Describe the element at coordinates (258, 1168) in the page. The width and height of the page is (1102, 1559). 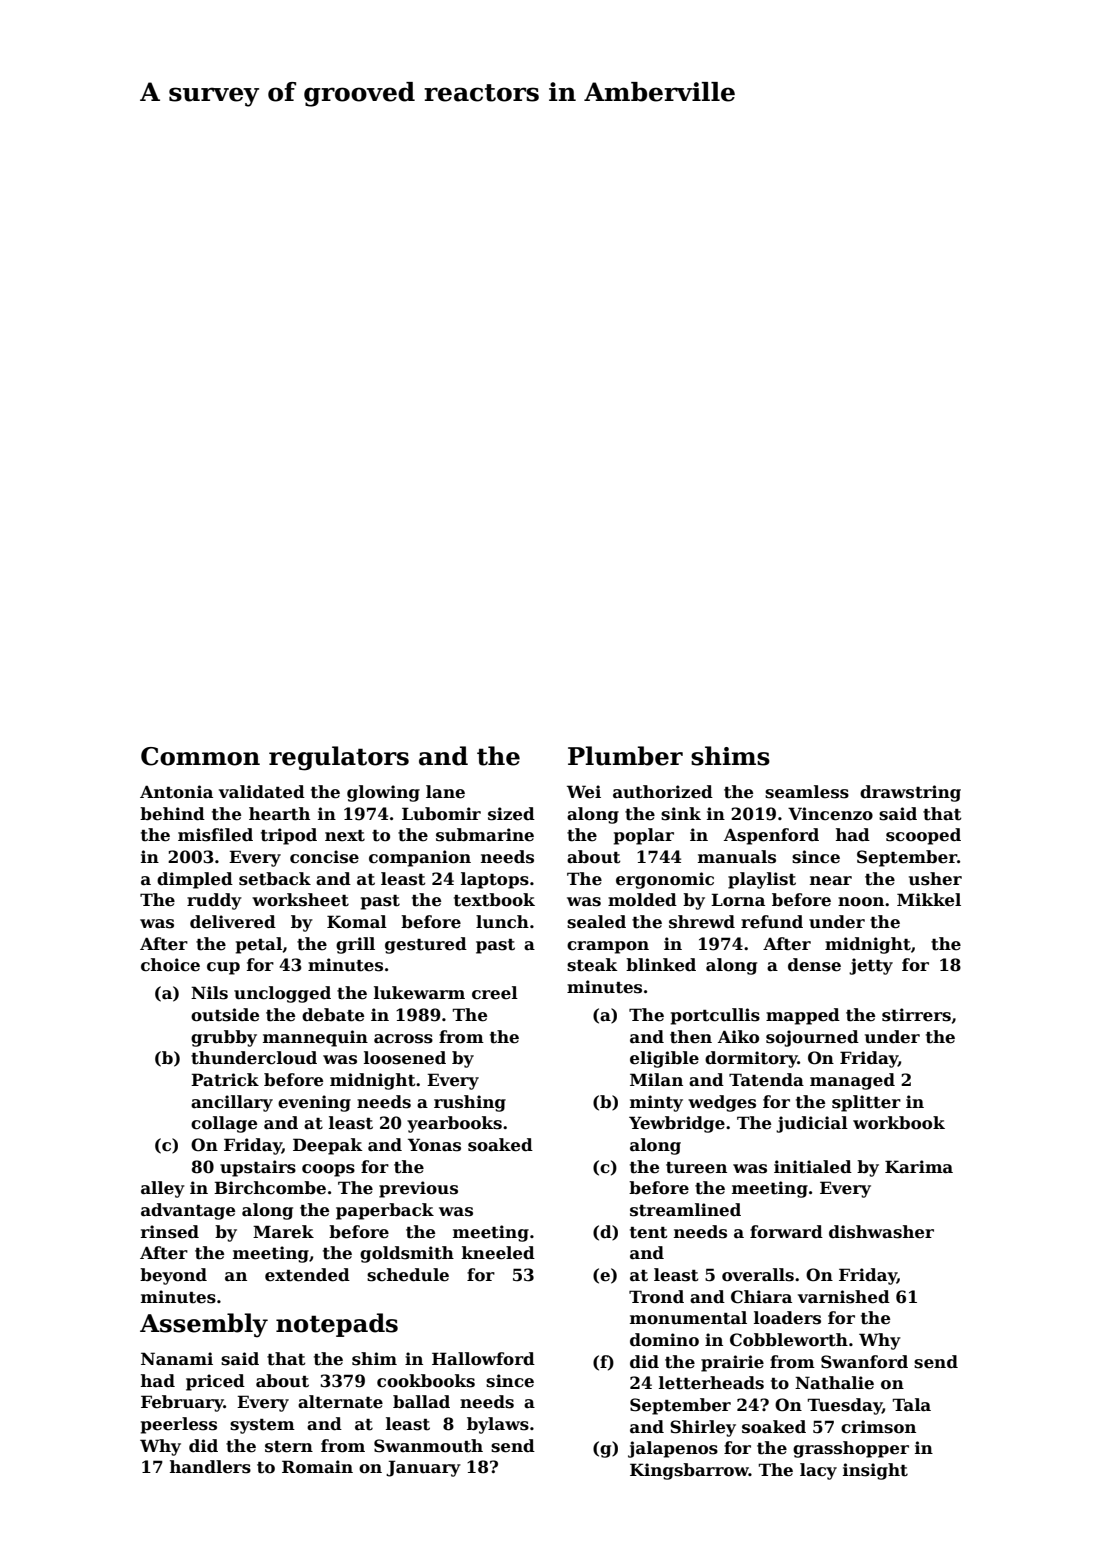
I see `upstairs` at that location.
